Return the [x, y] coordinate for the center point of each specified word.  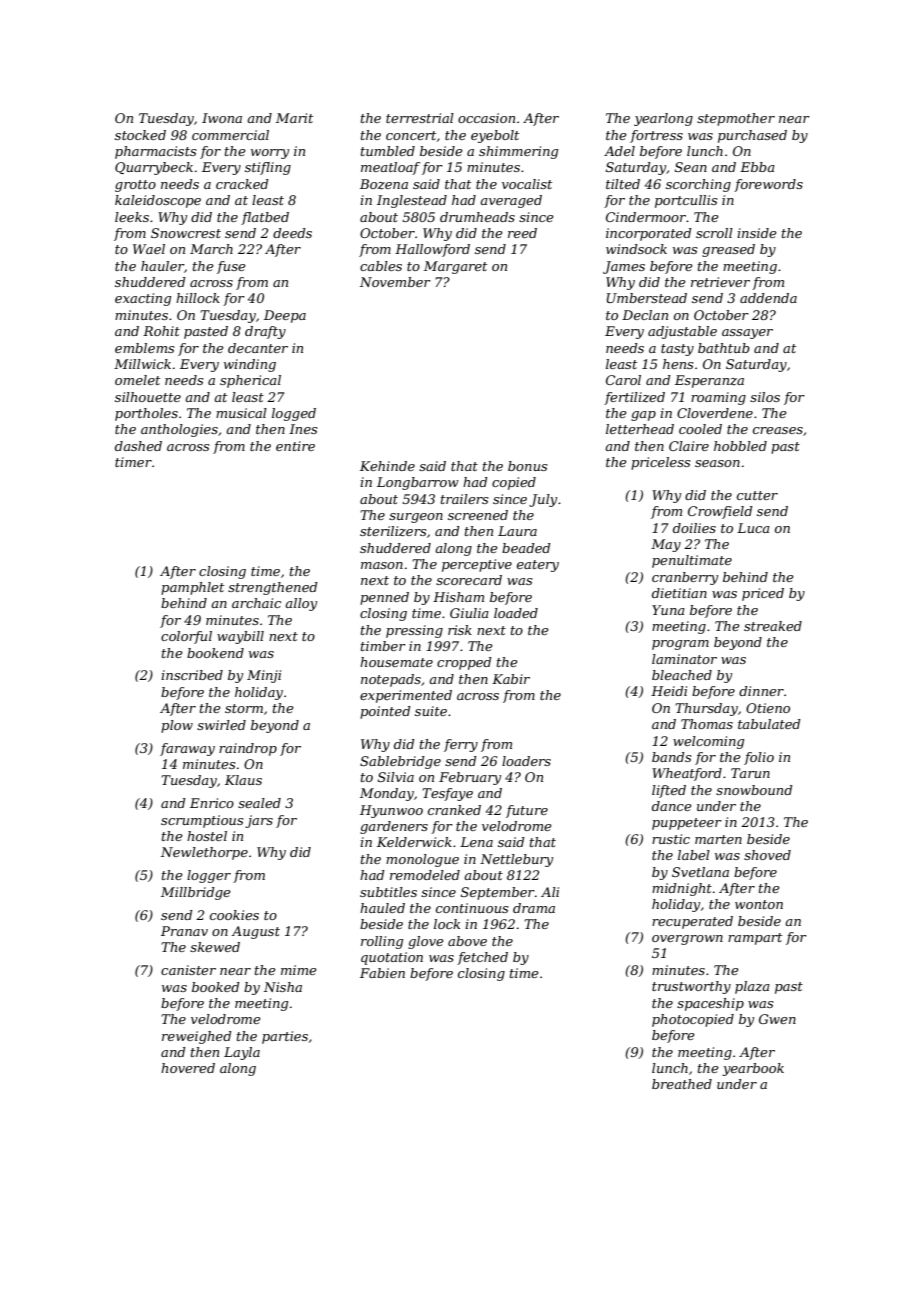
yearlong [663, 119]
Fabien [382, 973]
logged [294, 414]
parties [285, 1037]
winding [250, 365]
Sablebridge [400, 762]
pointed [385, 712]
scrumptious [202, 821]
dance [672, 806]
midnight [682, 889]
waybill [240, 637]
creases [778, 430]
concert [411, 135]
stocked [140, 135]
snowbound [754, 790]
